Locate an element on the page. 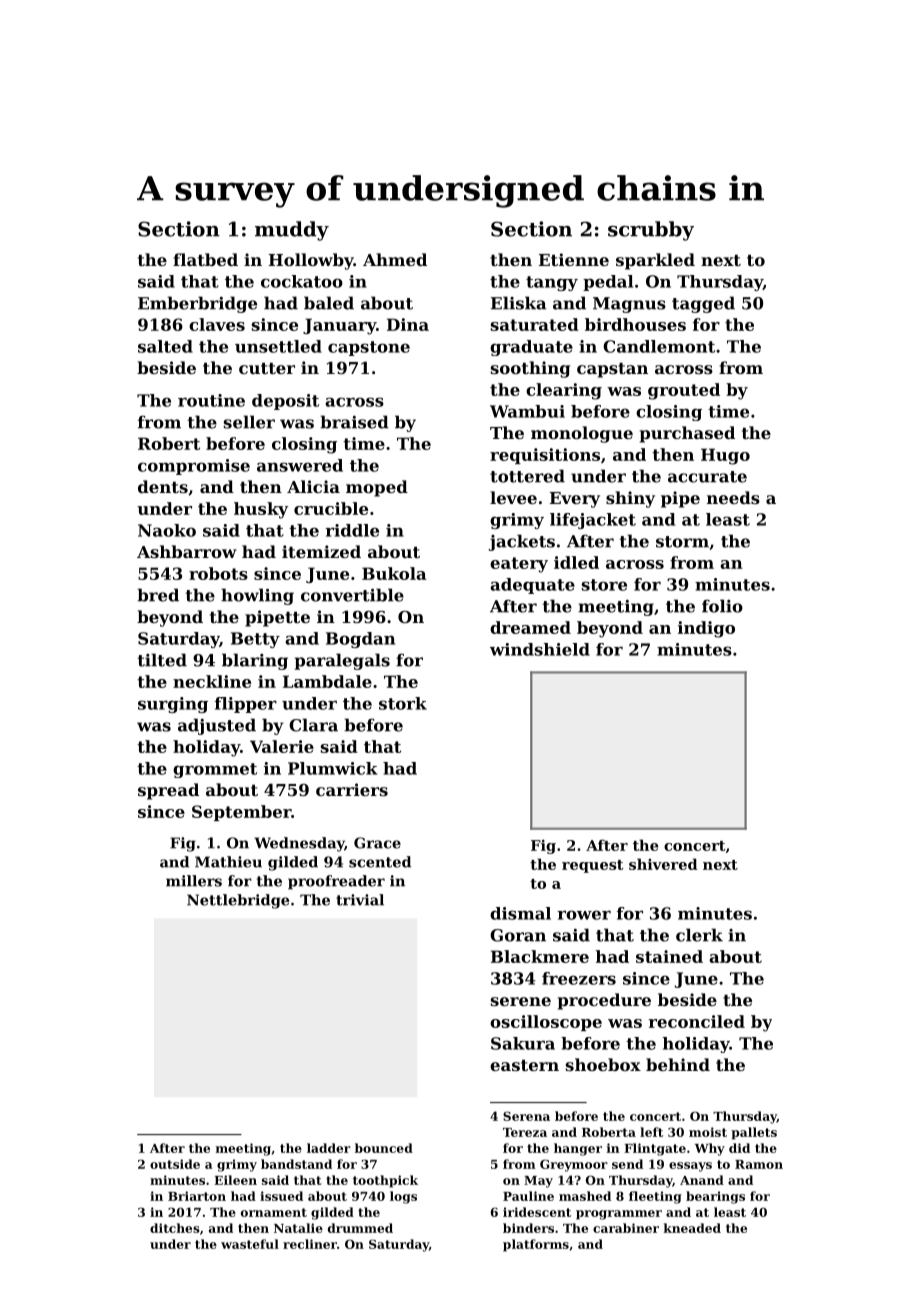 This document has width=924, height=1311. Mathieu is located at coordinates (228, 862).
